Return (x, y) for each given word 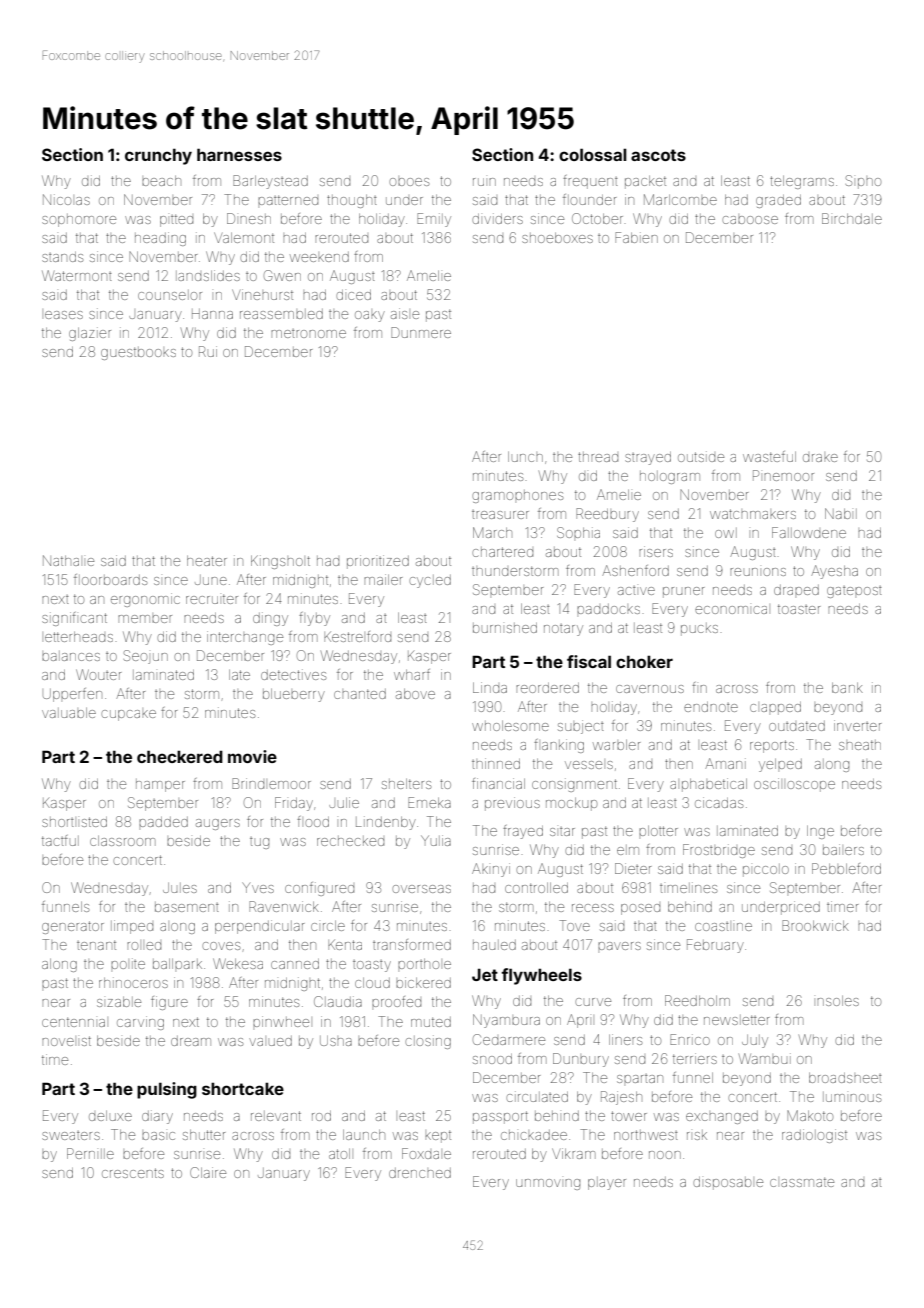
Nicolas (66, 199)
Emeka (429, 802)
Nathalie (68, 560)
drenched (420, 1173)
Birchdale (852, 218)
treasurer (500, 514)
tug (259, 843)
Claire (208, 1172)
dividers (497, 218)
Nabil (841, 513)
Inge (820, 832)
